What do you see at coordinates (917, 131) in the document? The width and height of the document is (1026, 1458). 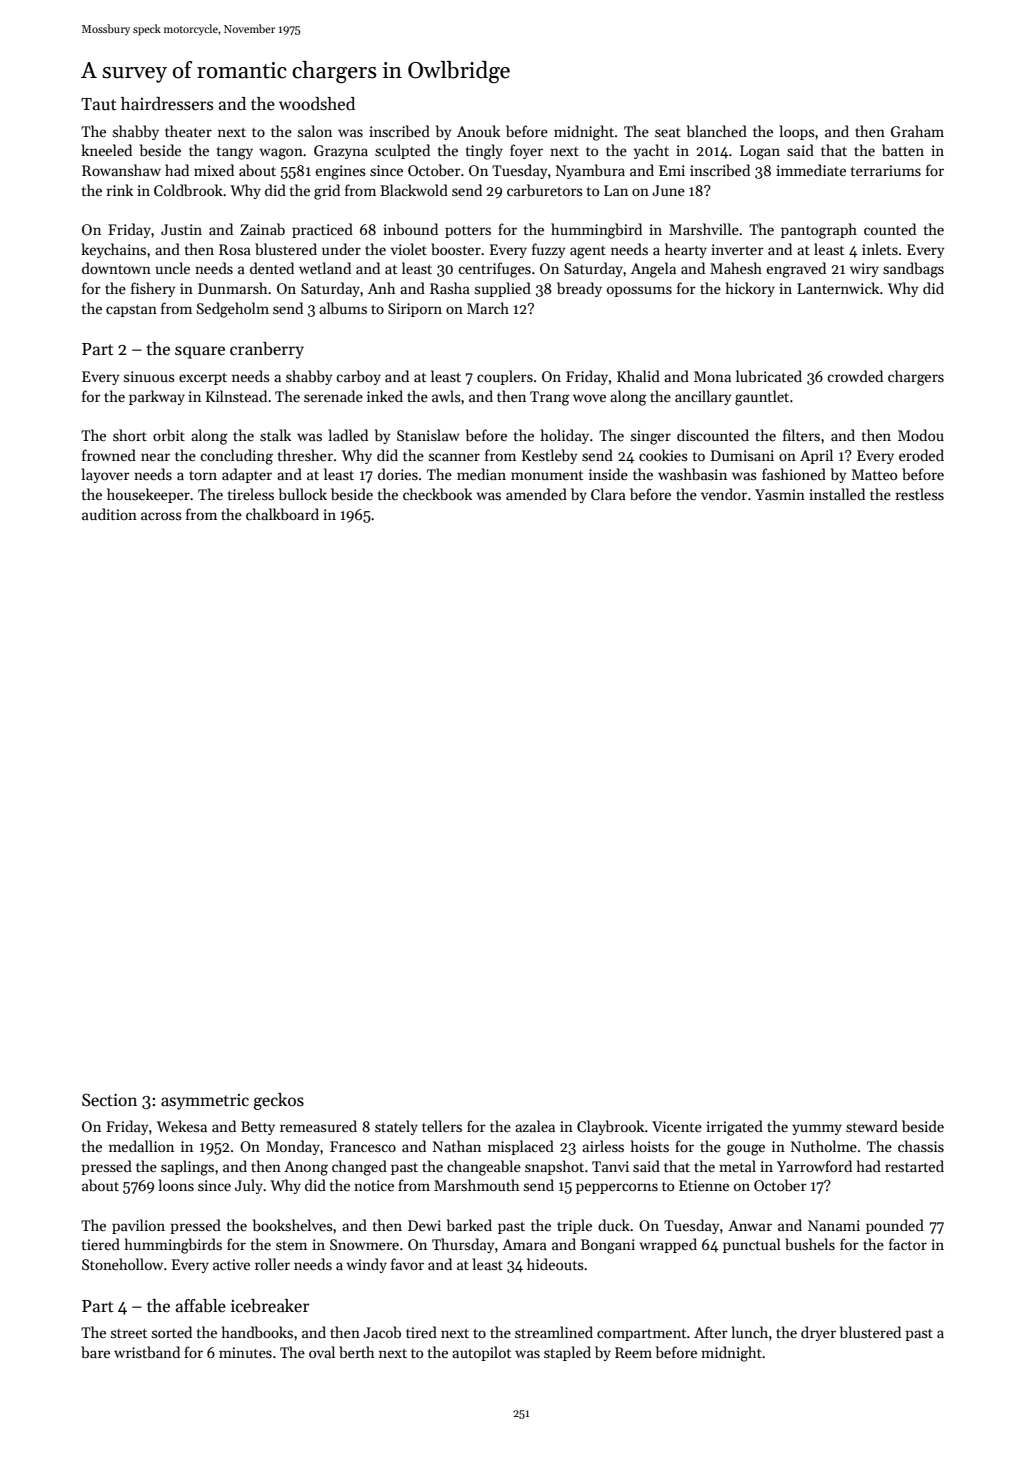 I see `Graham` at bounding box center [917, 131].
